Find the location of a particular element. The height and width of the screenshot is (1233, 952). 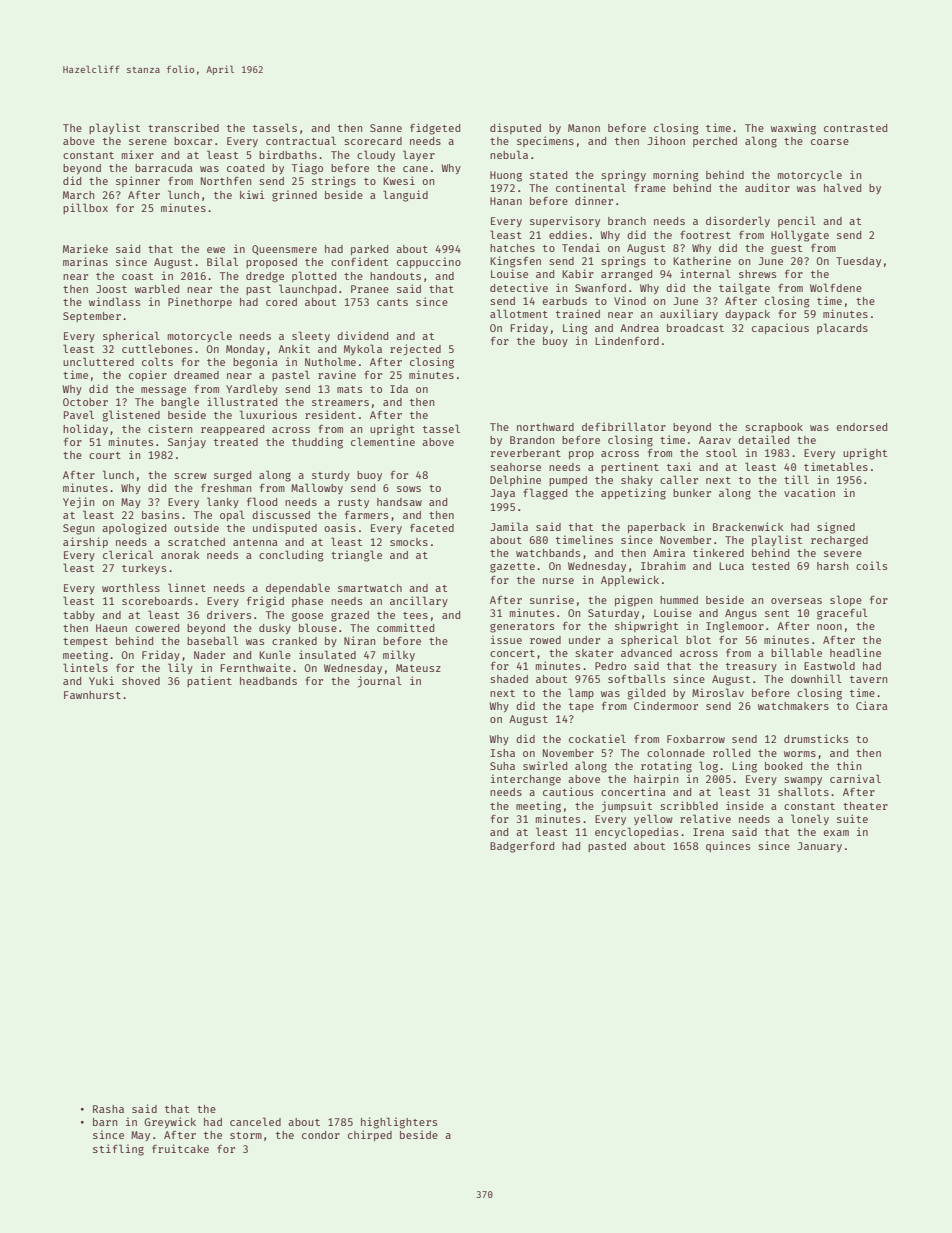

halved is located at coordinates (842, 187).
